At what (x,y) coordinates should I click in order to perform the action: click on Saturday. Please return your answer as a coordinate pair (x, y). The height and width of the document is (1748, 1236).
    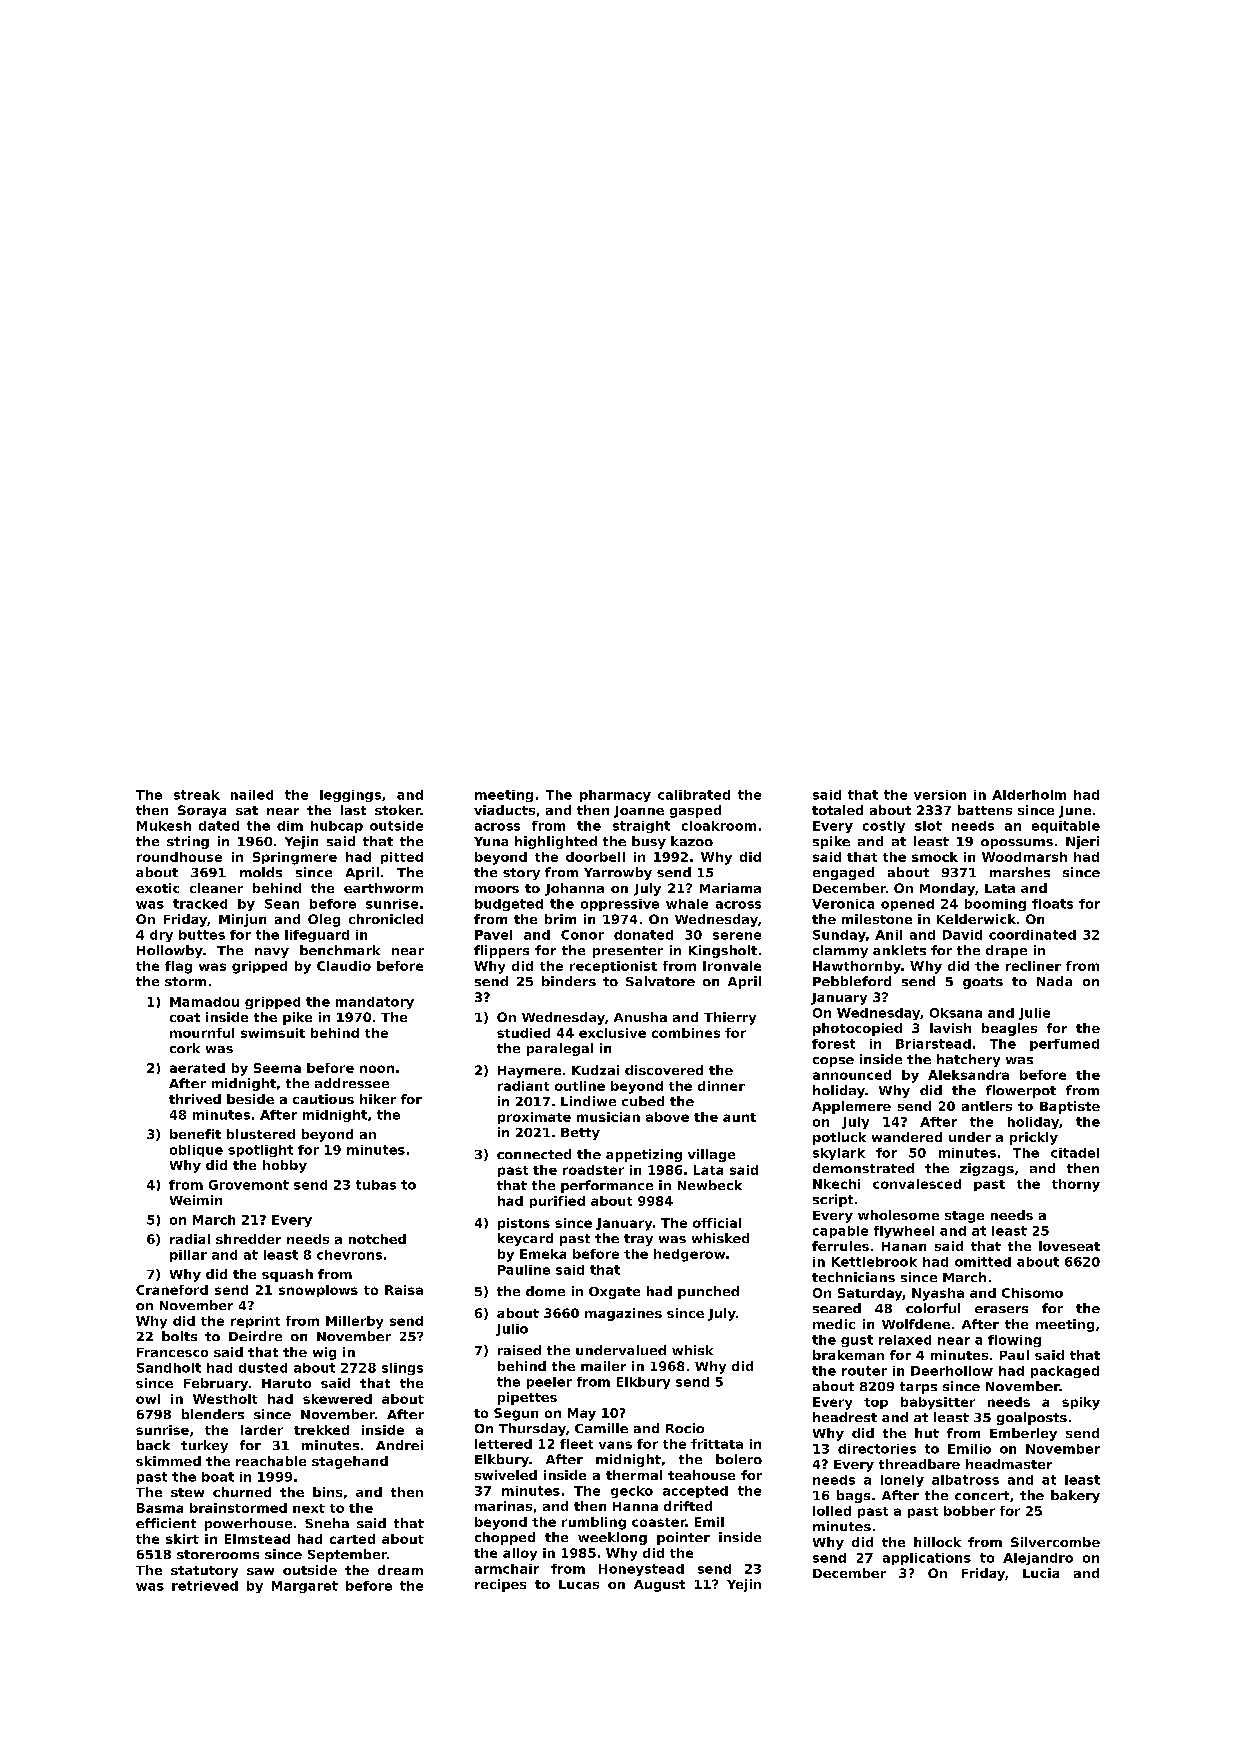
    Looking at the image, I should click on (870, 1294).
